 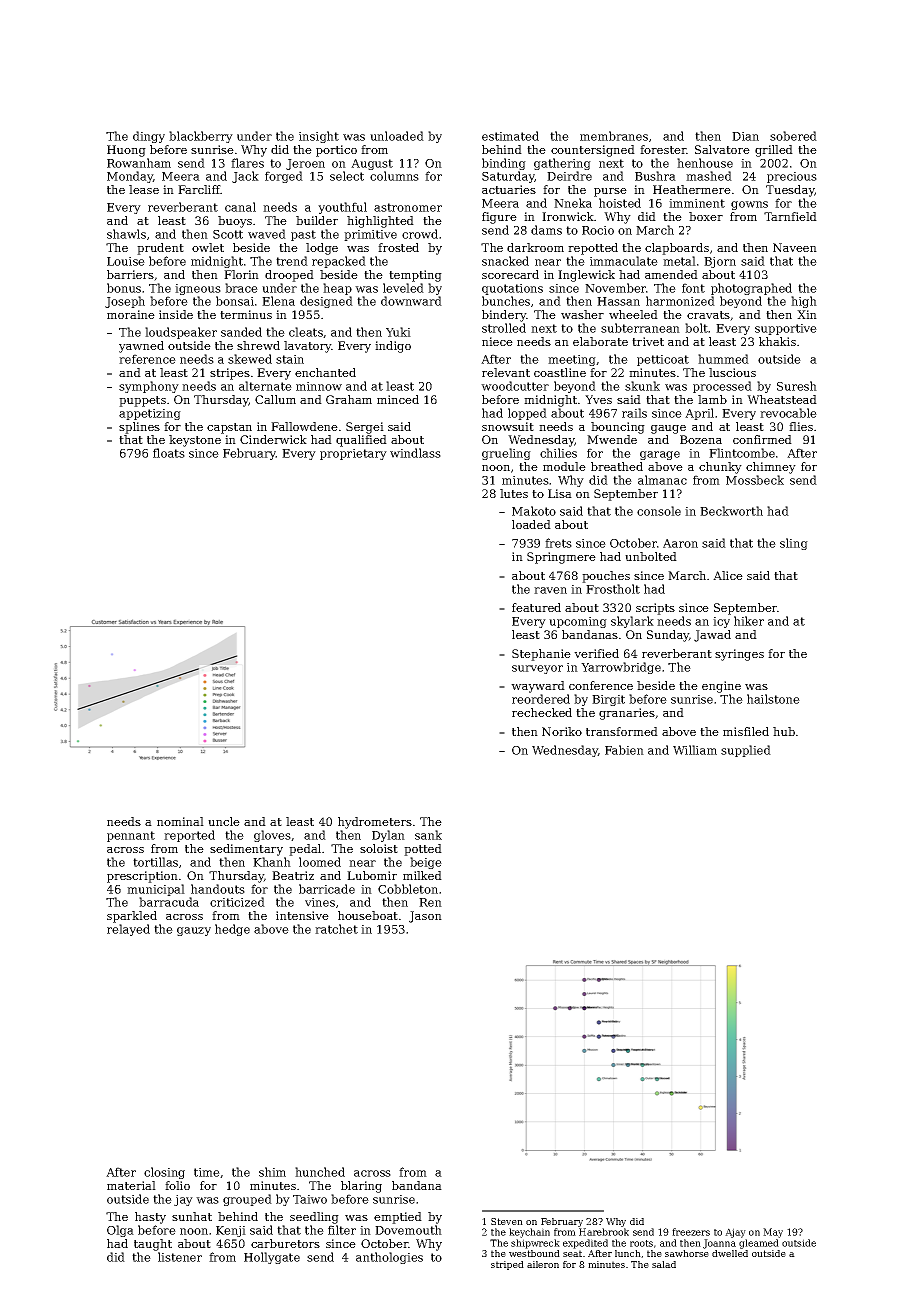 What do you see at coordinates (336, 929) in the image?
I see `ratchet` at bounding box center [336, 929].
